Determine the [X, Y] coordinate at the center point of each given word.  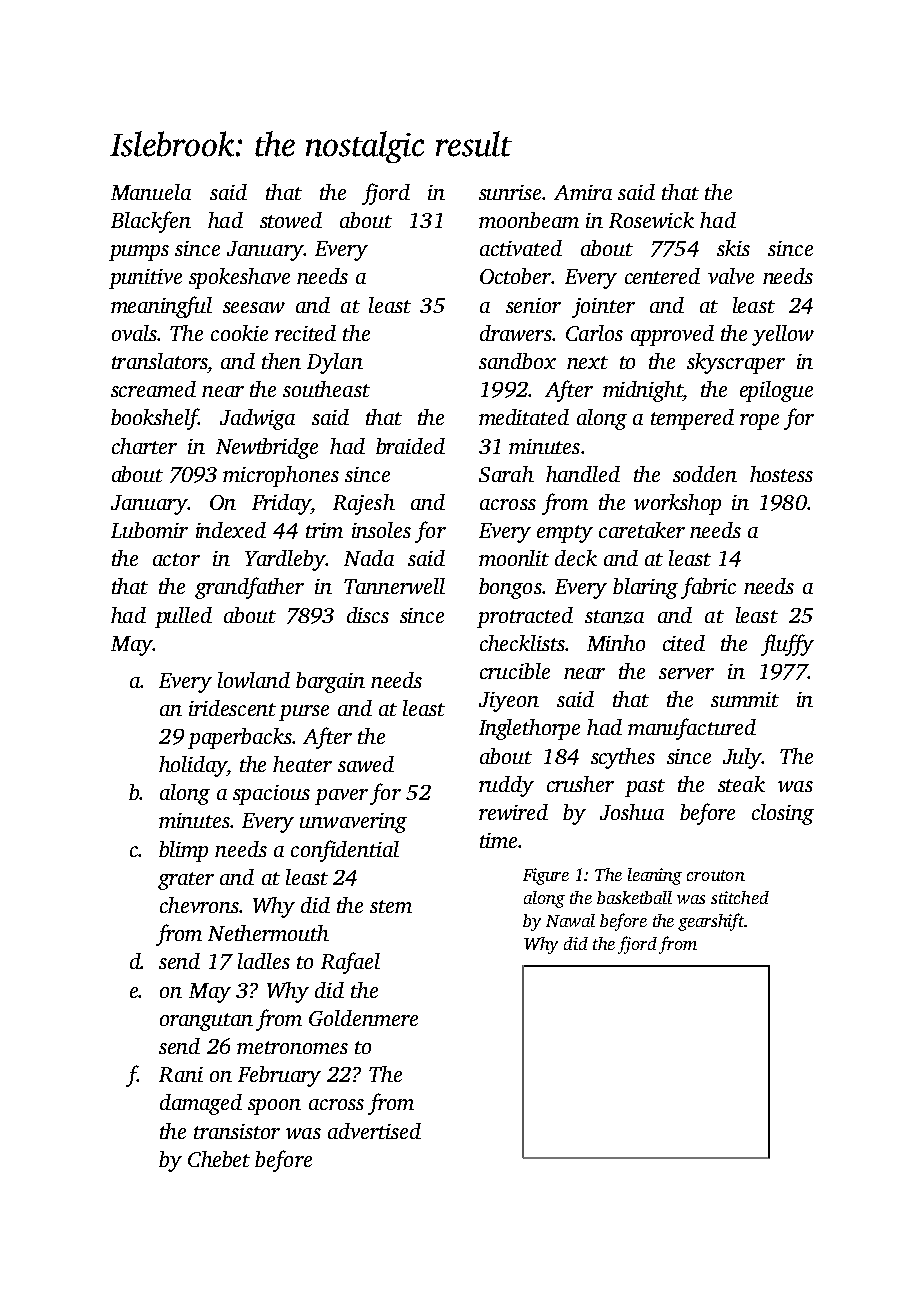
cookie [239, 333]
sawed [366, 764]
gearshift [711, 922]
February [279, 1076]
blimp [183, 851]
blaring [645, 588]
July [742, 758]
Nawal [570, 920]
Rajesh [364, 504]
